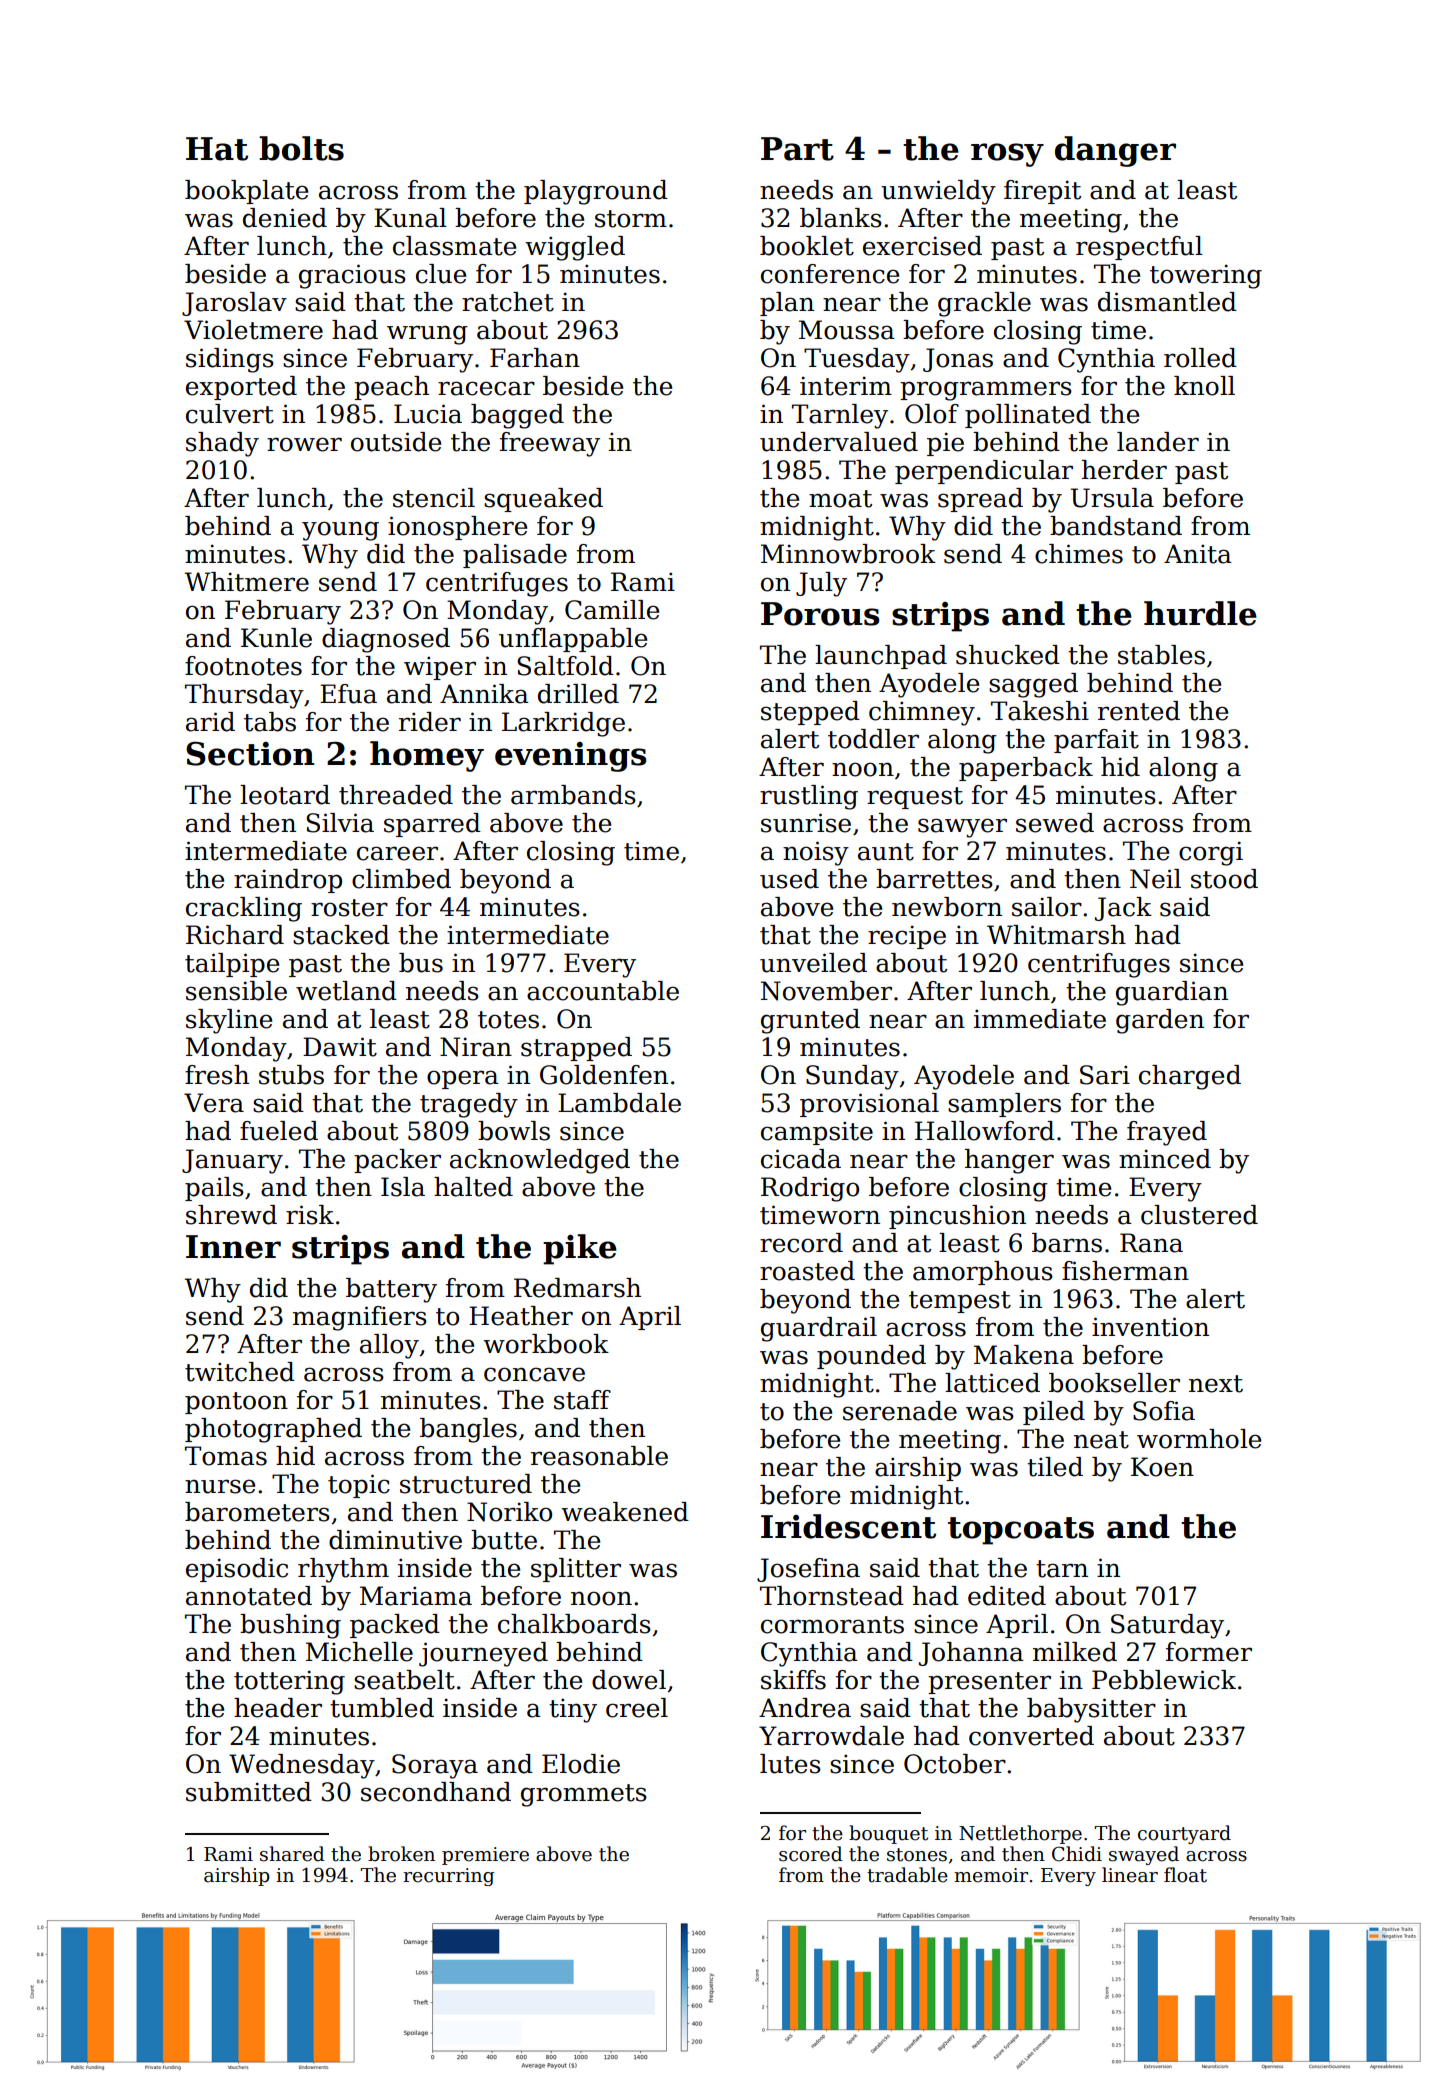 This screenshot has width=1450, height=2100. I want to click on wormhole, so click(1199, 1439).
